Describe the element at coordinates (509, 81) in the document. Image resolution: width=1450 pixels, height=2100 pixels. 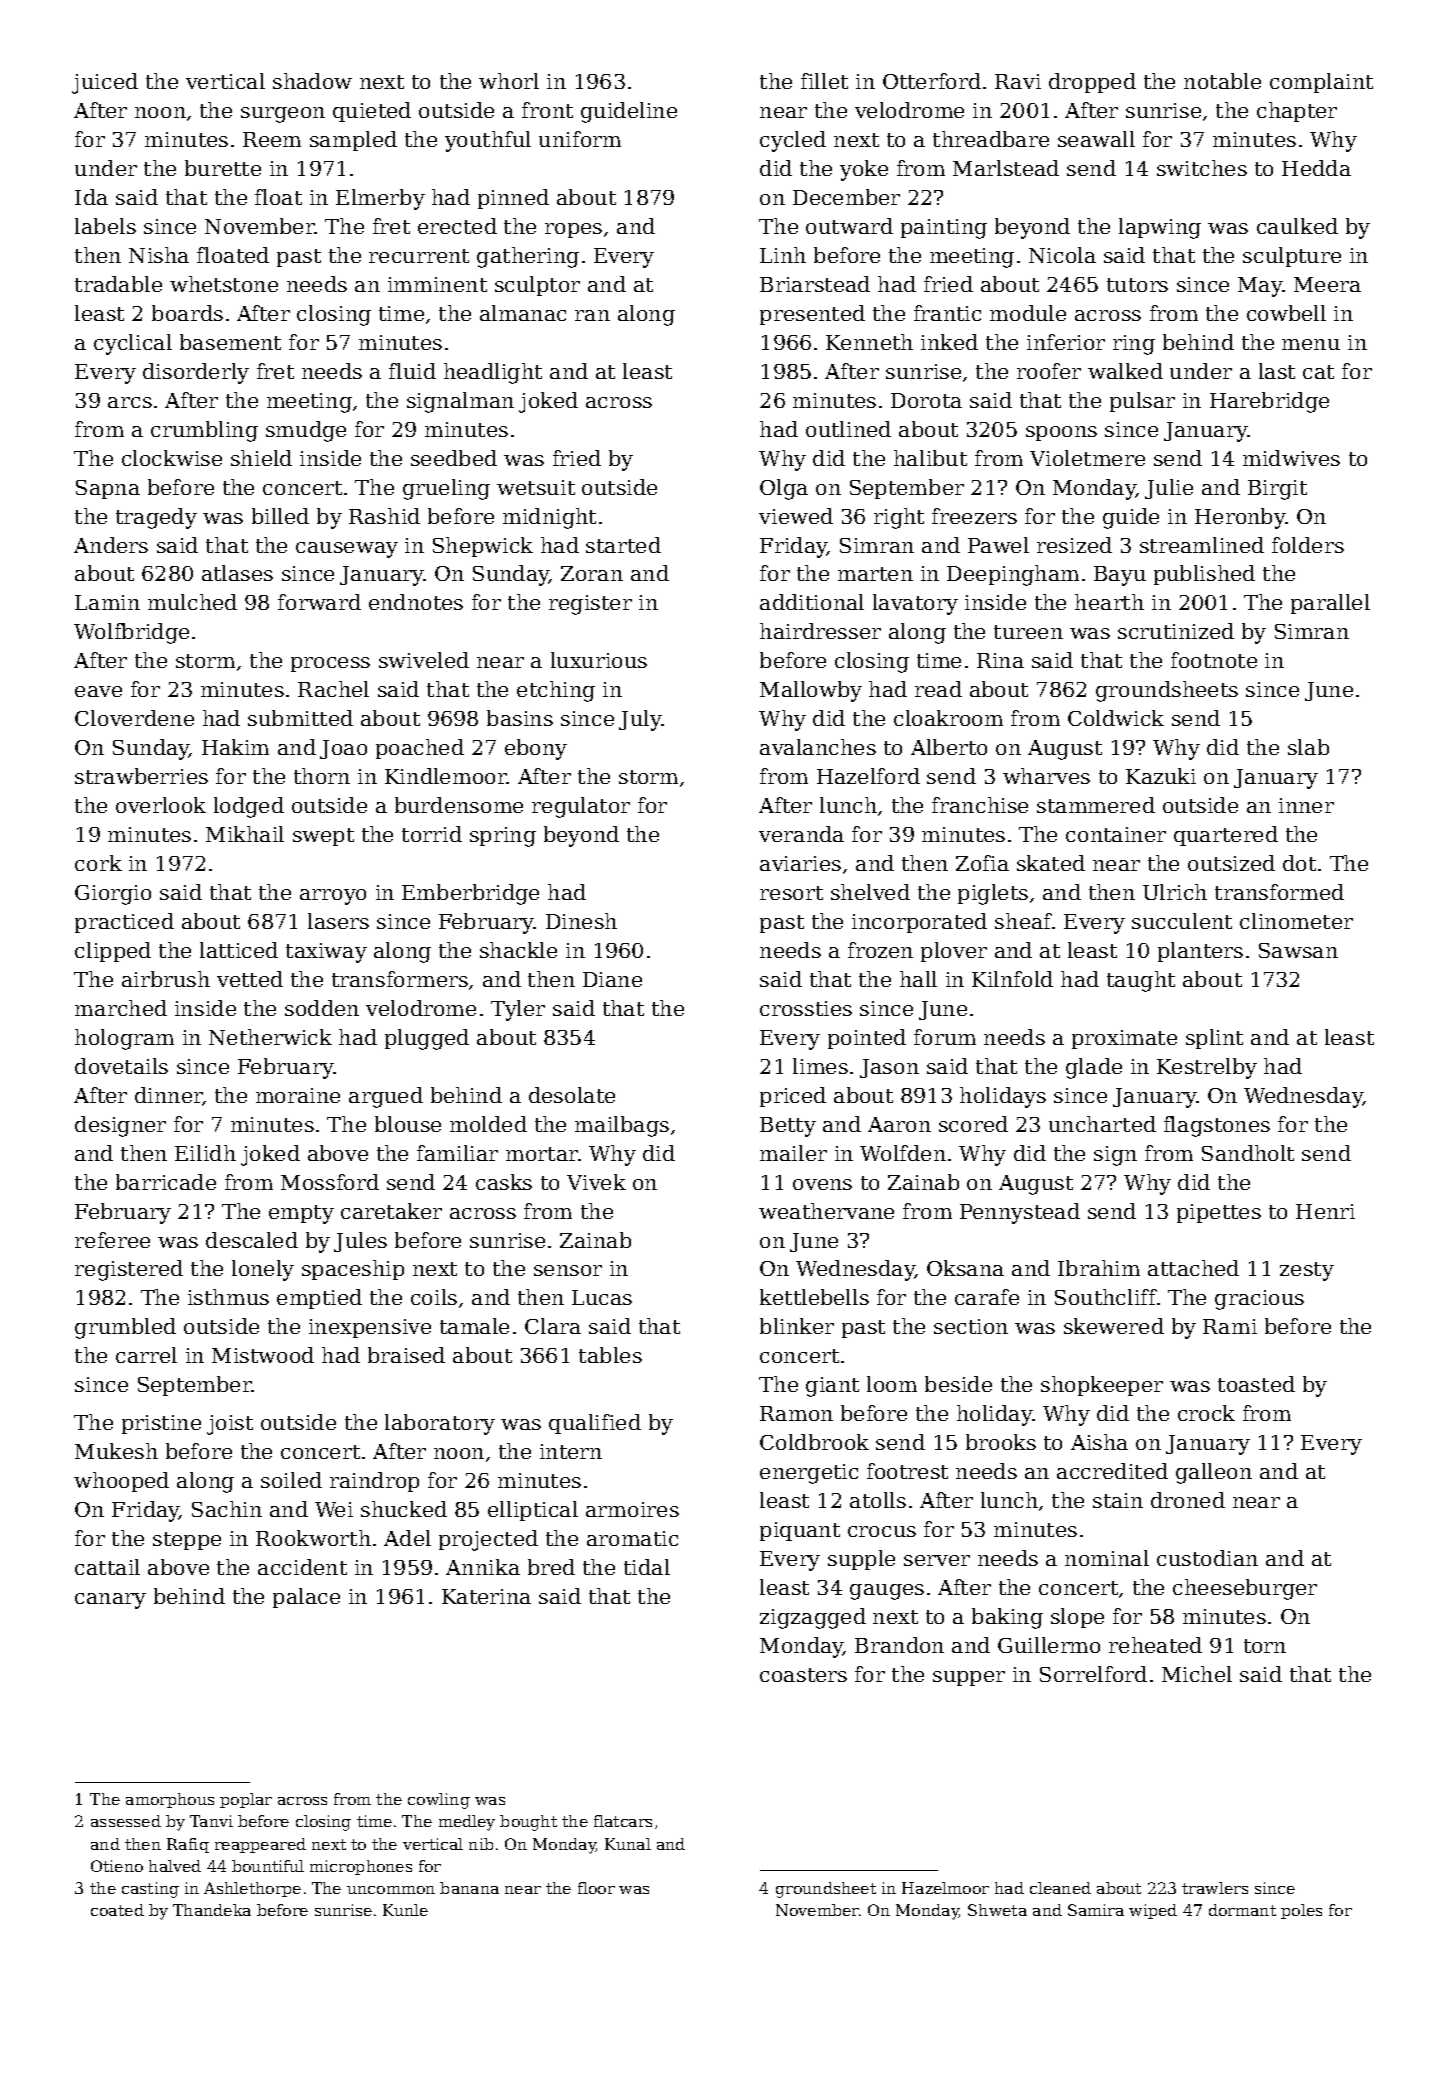
I see `whorl` at that location.
